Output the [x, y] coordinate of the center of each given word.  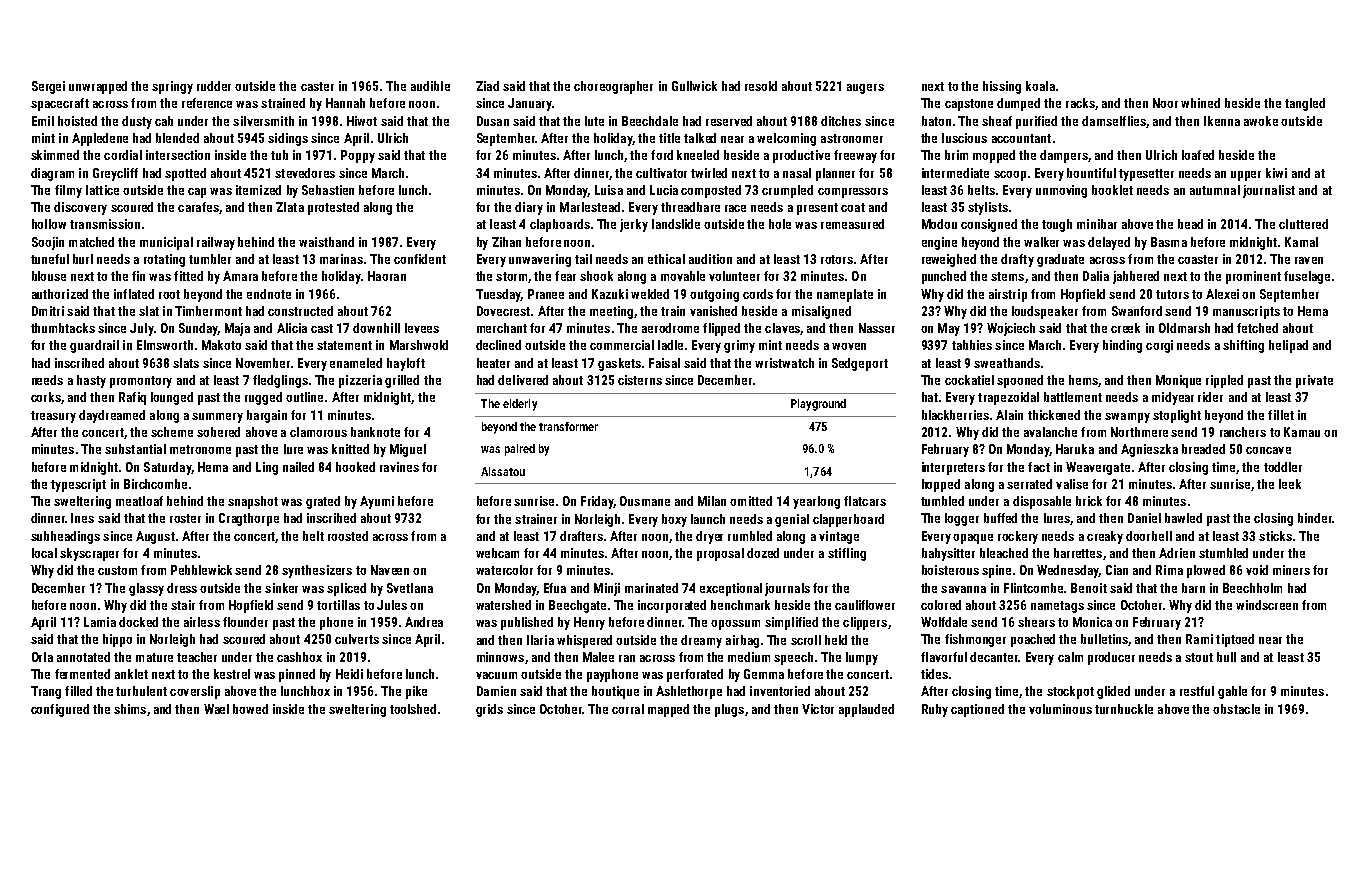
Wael [216, 709]
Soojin [48, 243]
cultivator [661, 173]
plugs [729, 710]
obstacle [1236, 709]
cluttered [1303, 224]
